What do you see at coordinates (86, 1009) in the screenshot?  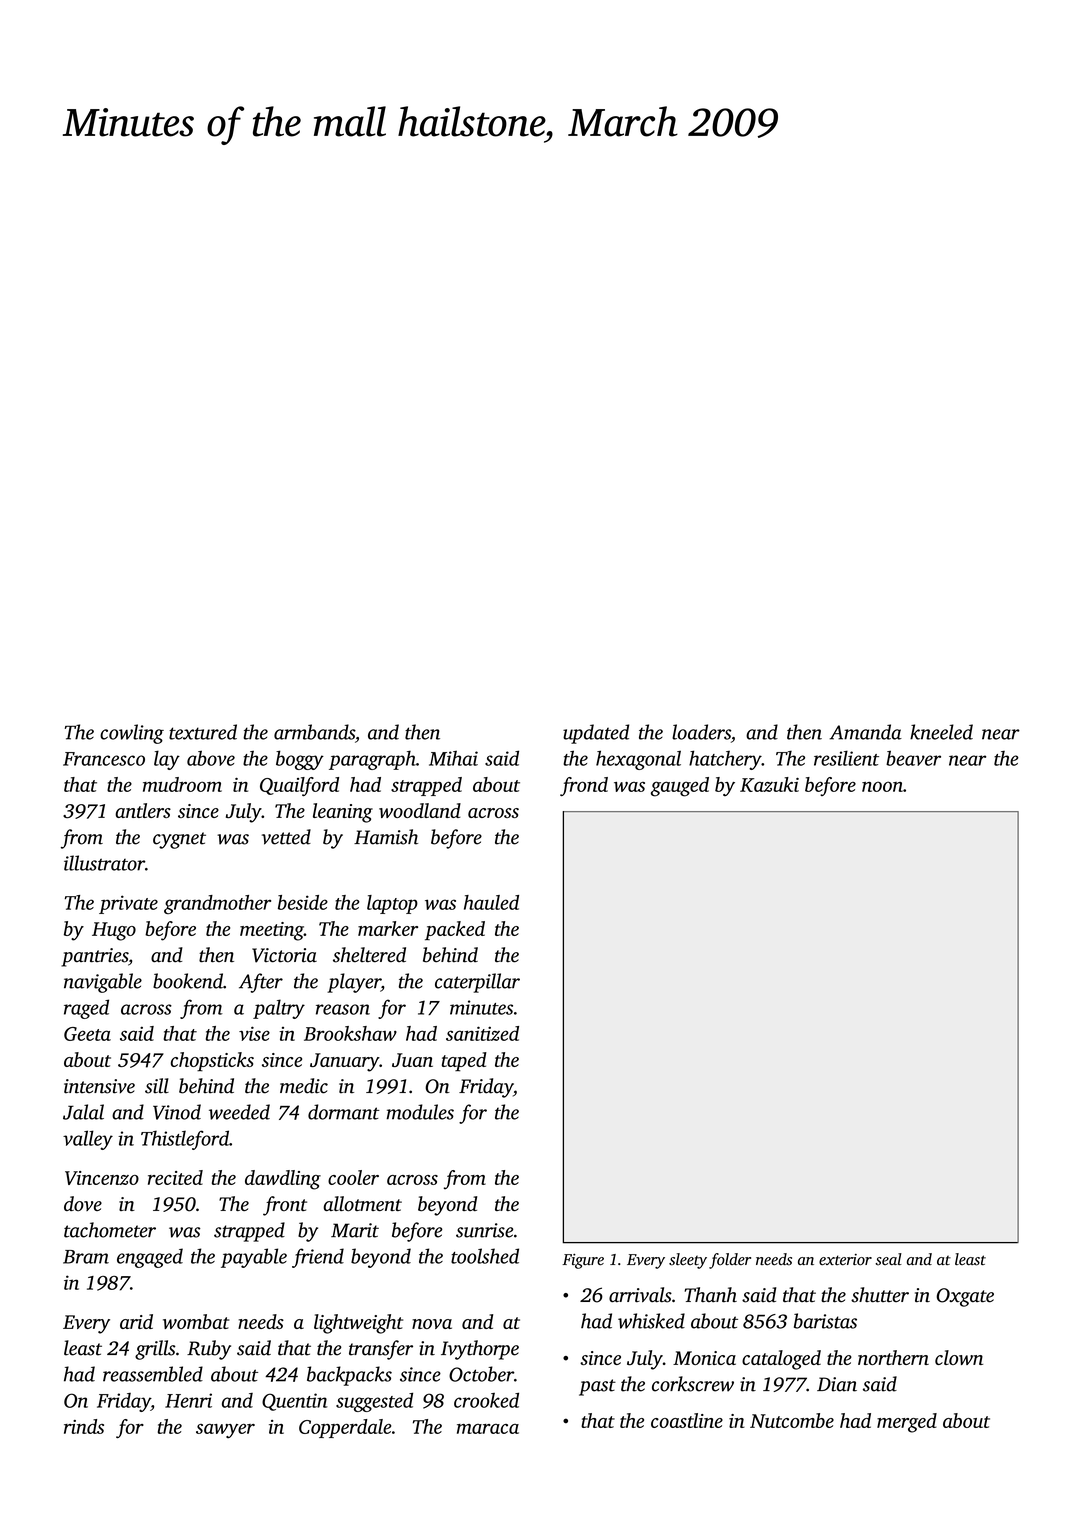 I see `raged` at bounding box center [86, 1009].
